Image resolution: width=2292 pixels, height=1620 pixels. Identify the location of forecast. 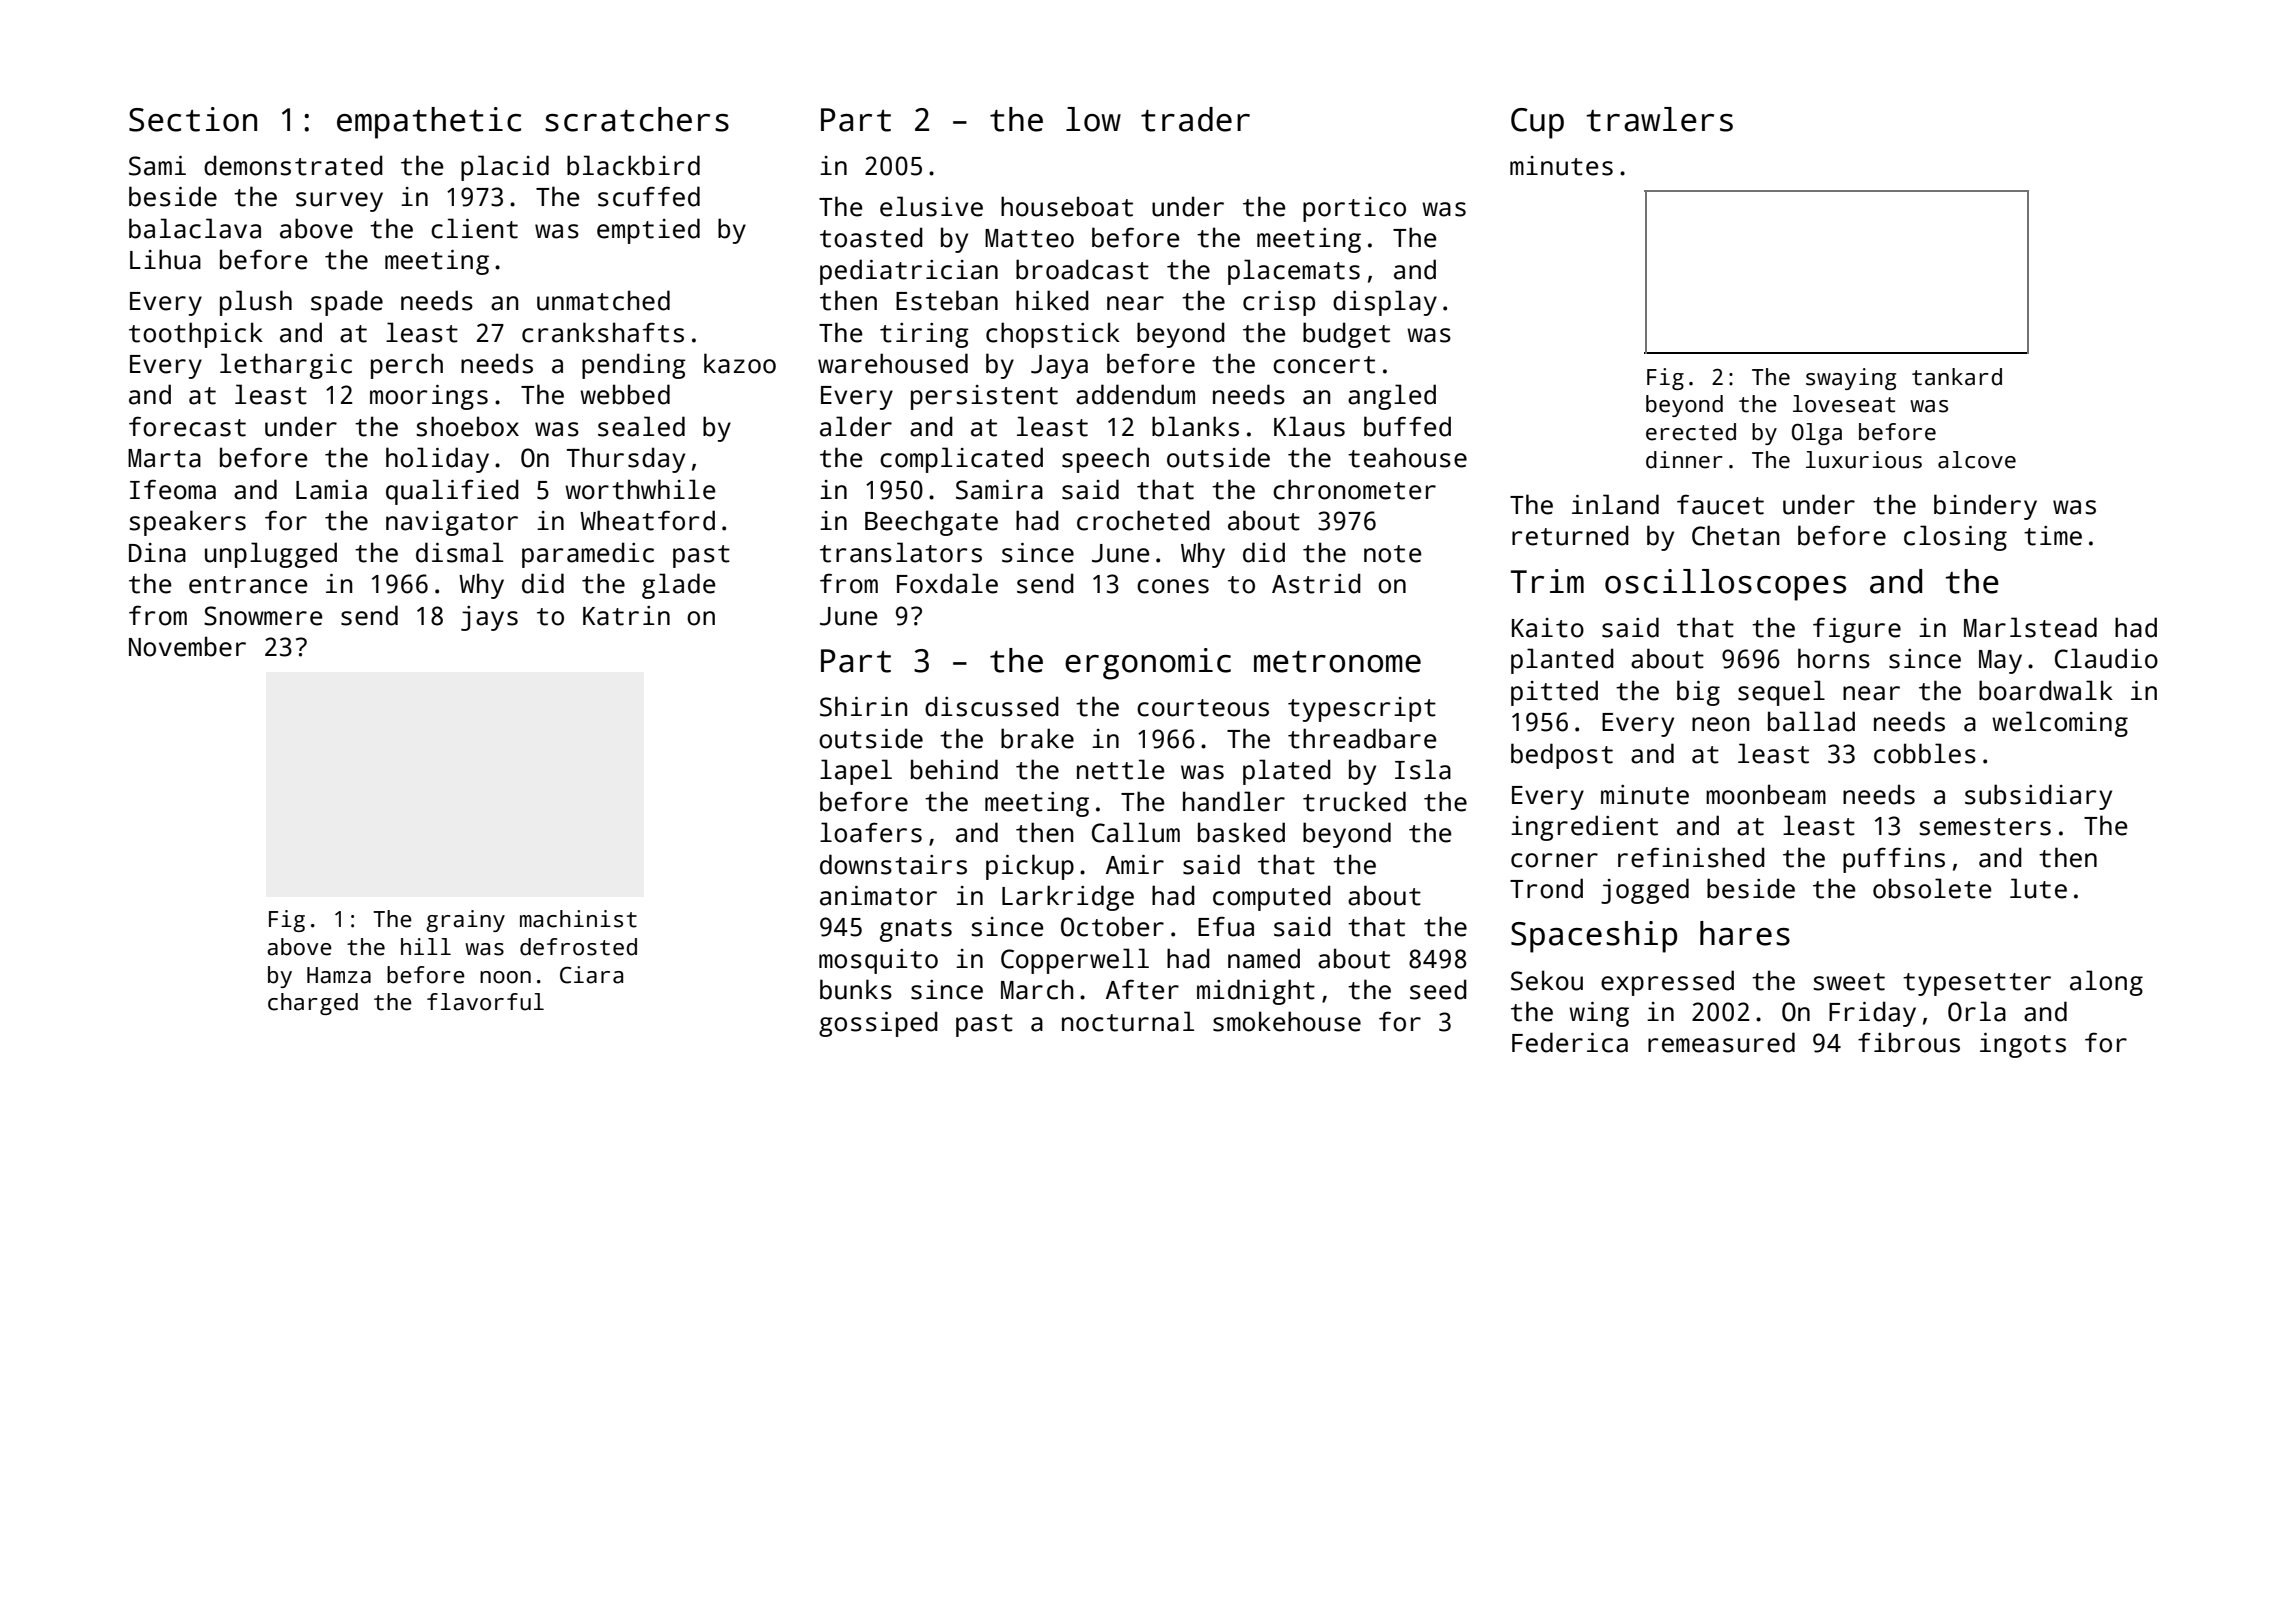
(187, 426).
